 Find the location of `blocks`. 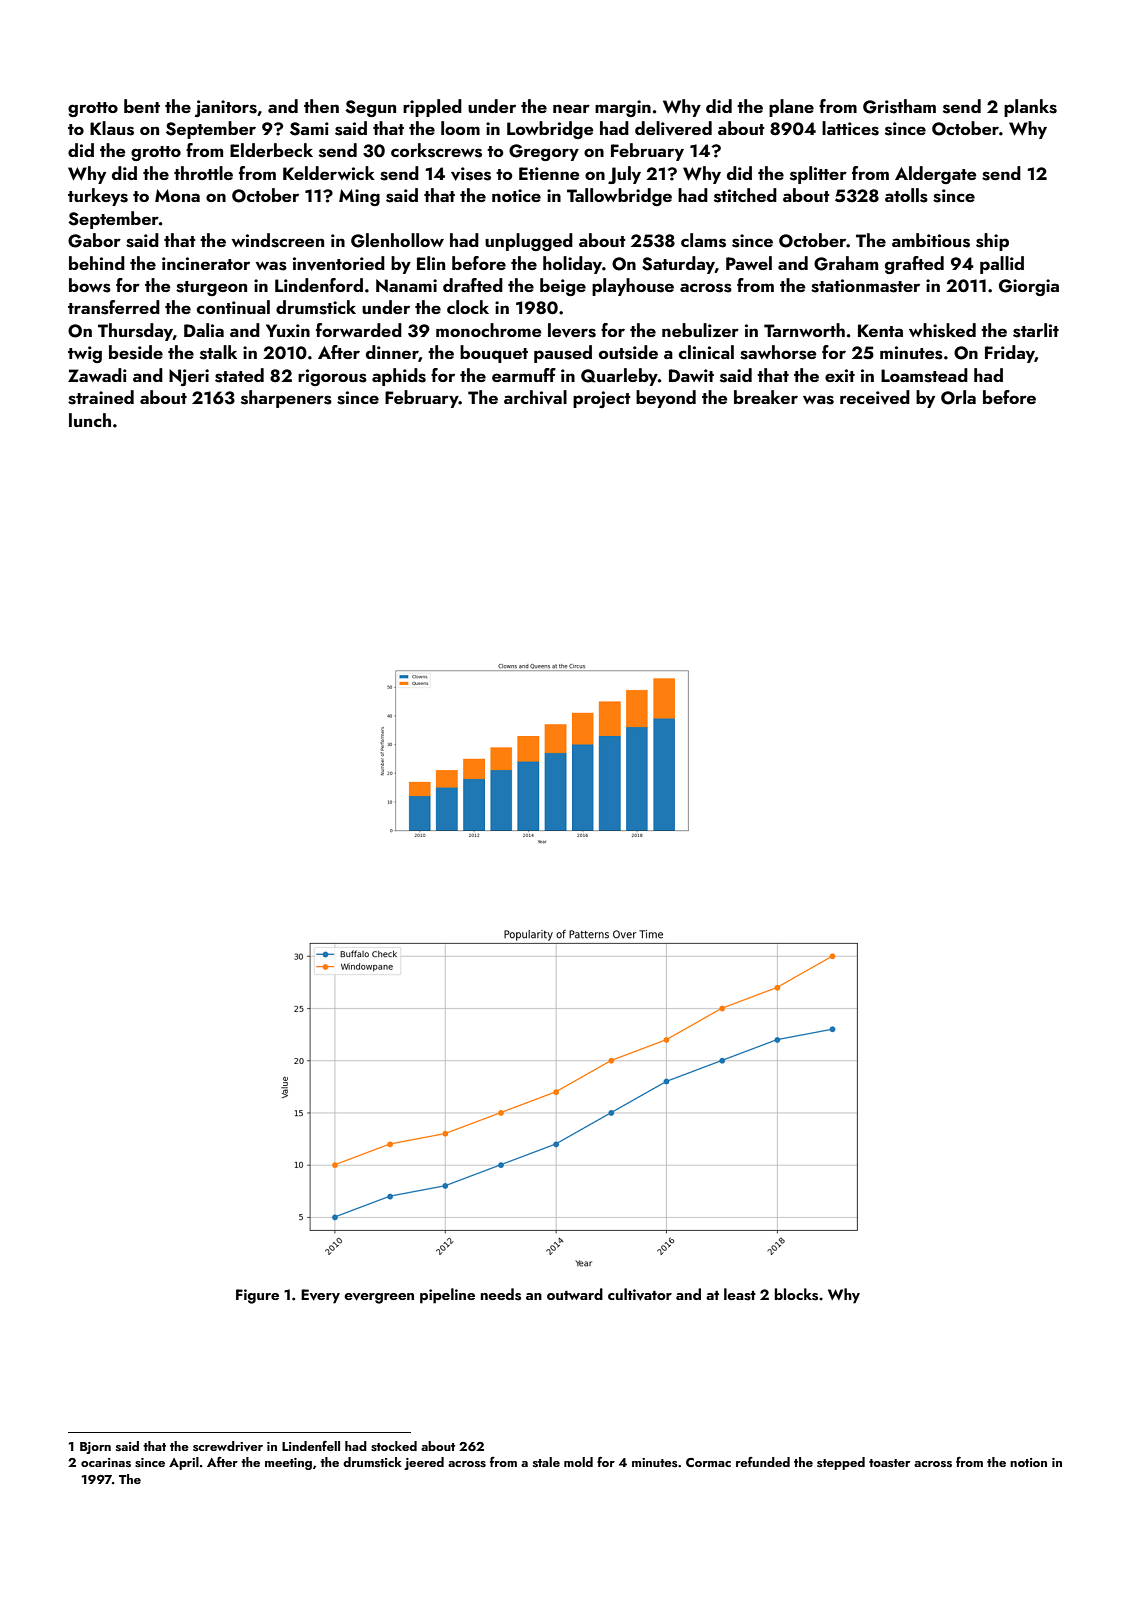

blocks is located at coordinates (796, 1294).
